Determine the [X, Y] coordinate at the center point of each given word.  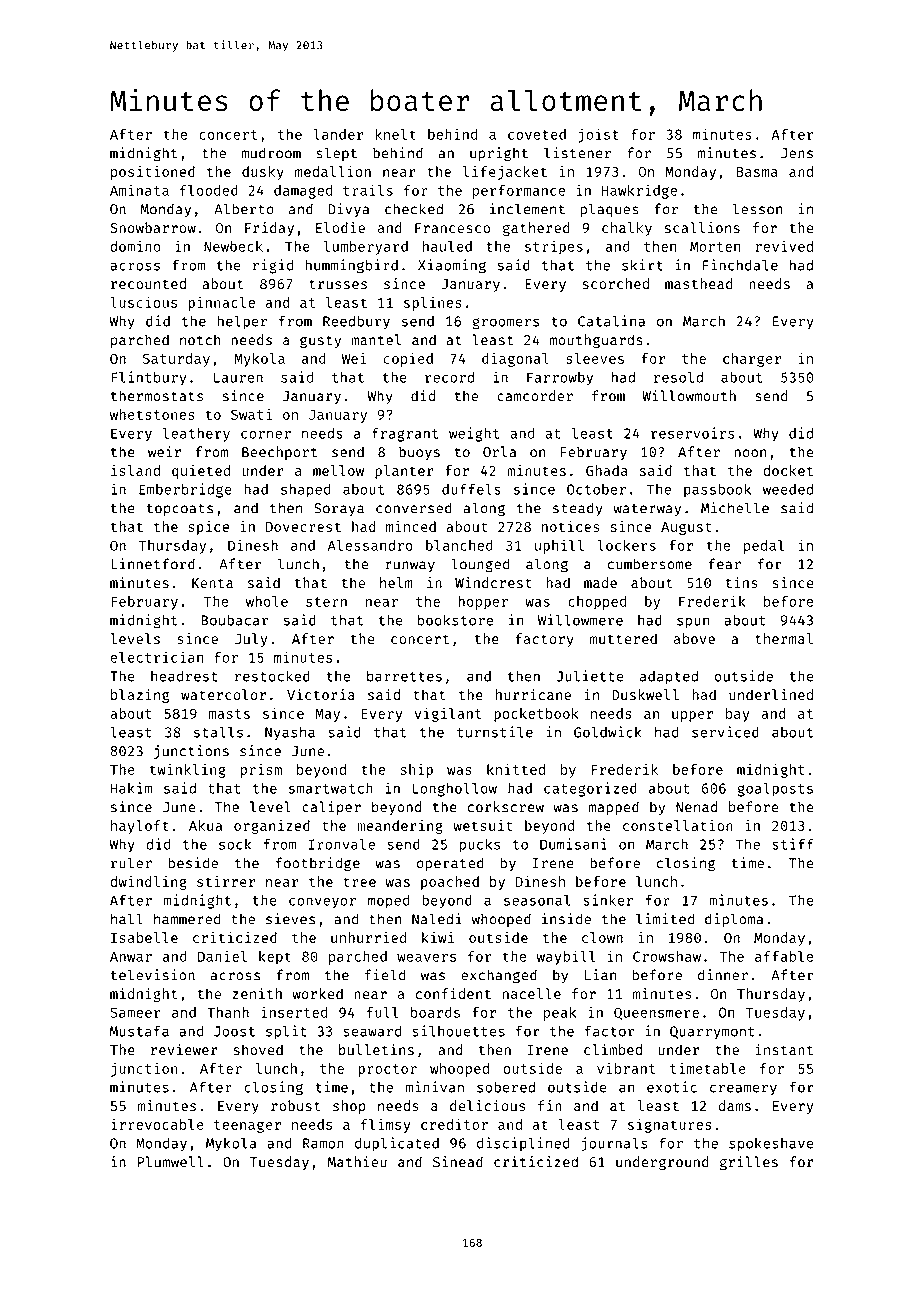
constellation [678, 825]
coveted [537, 134]
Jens [797, 153]
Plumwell [170, 1162]
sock [235, 844]
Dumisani [573, 844]
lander [338, 134]
